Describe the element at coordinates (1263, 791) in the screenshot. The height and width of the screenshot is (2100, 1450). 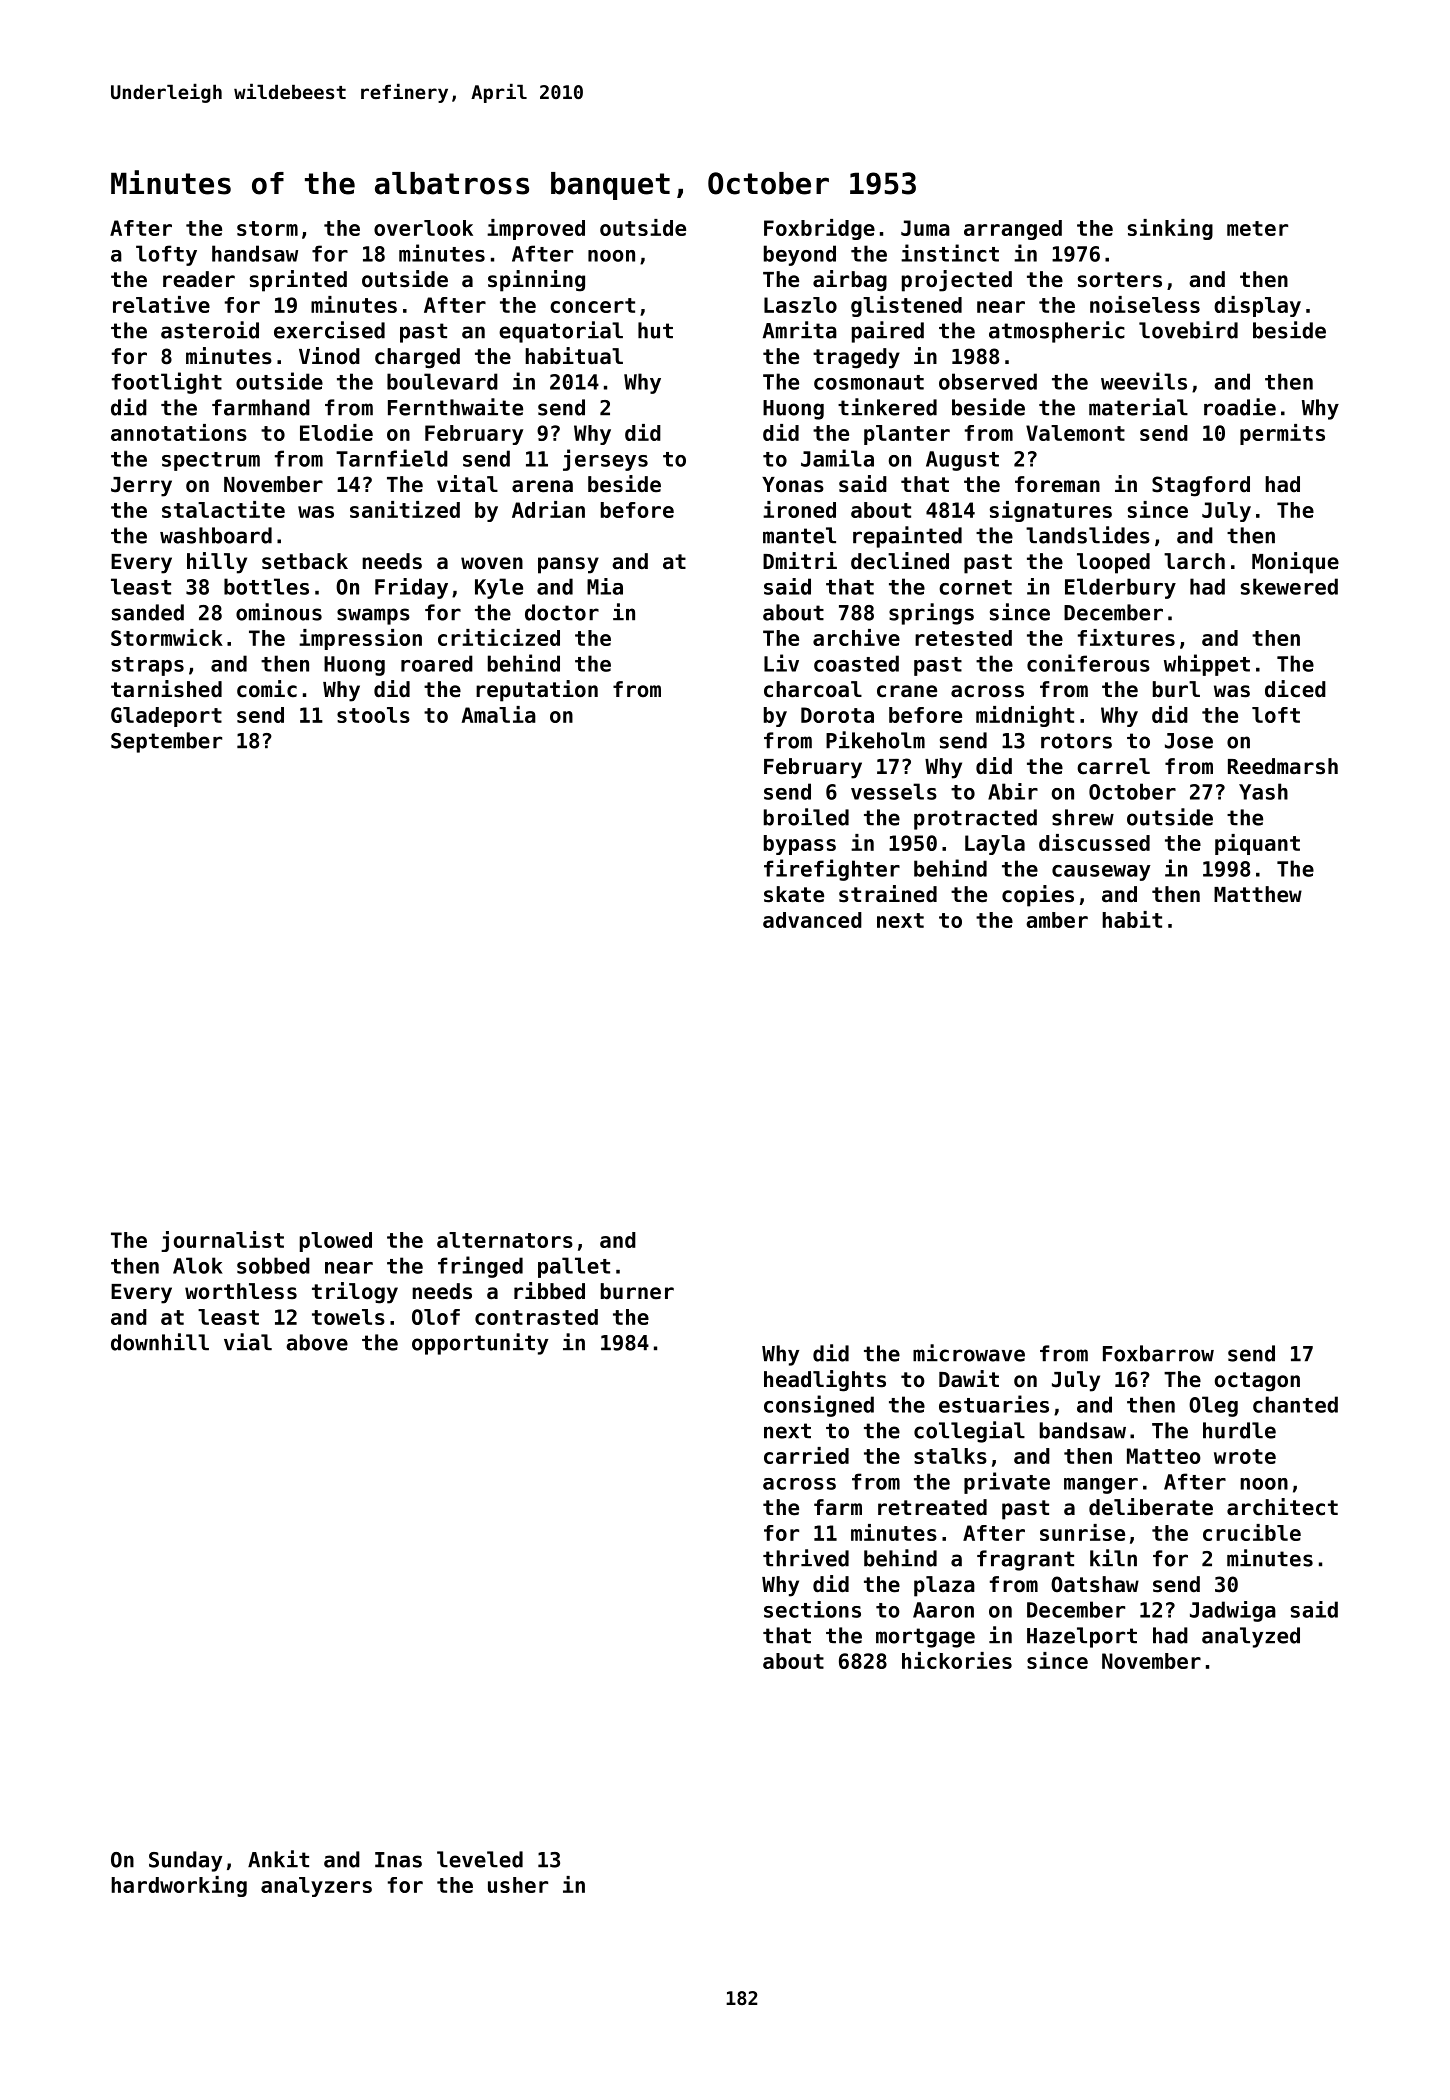
I see `Yash` at that location.
